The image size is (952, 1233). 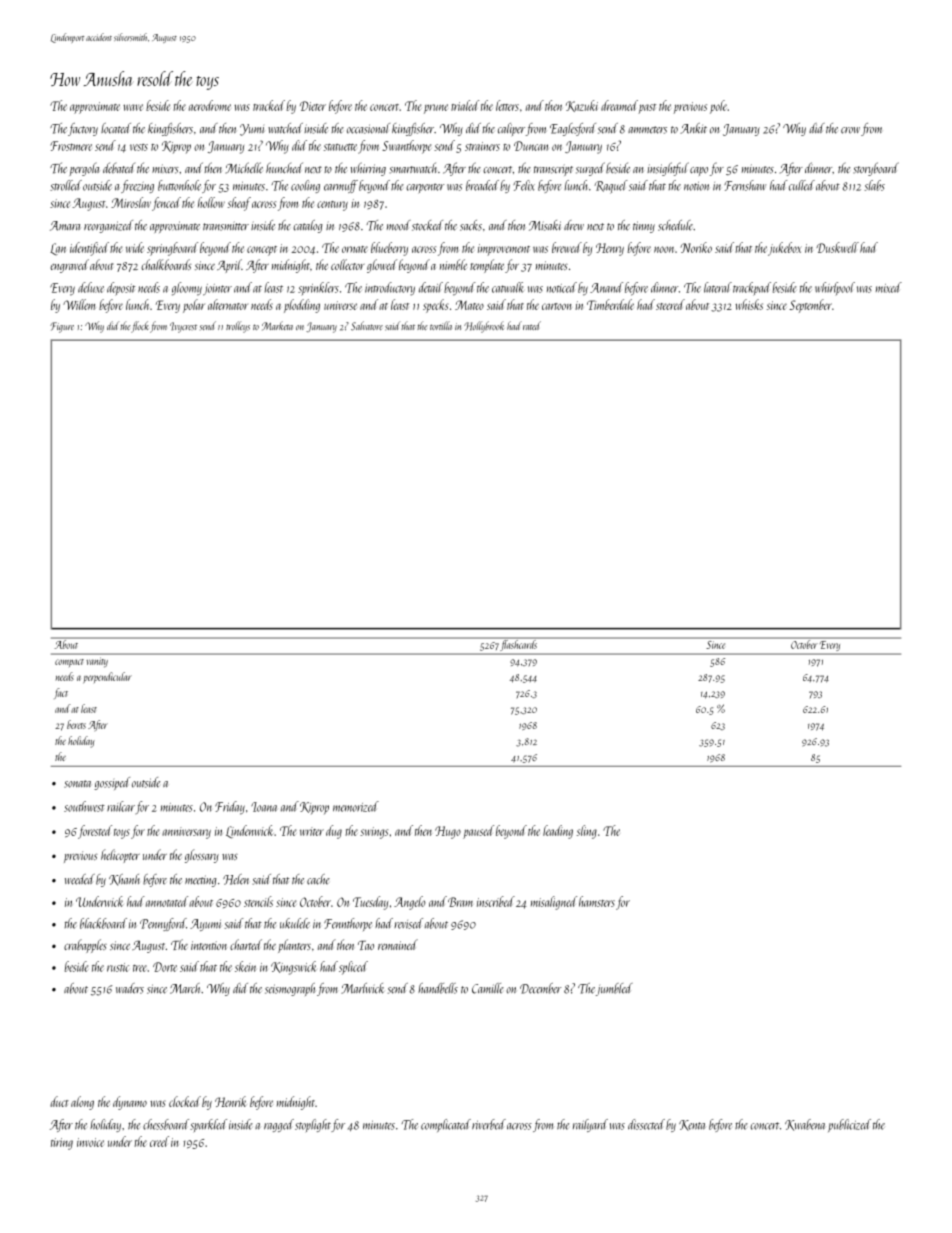 I want to click on flock, so click(x=140, y=327).
